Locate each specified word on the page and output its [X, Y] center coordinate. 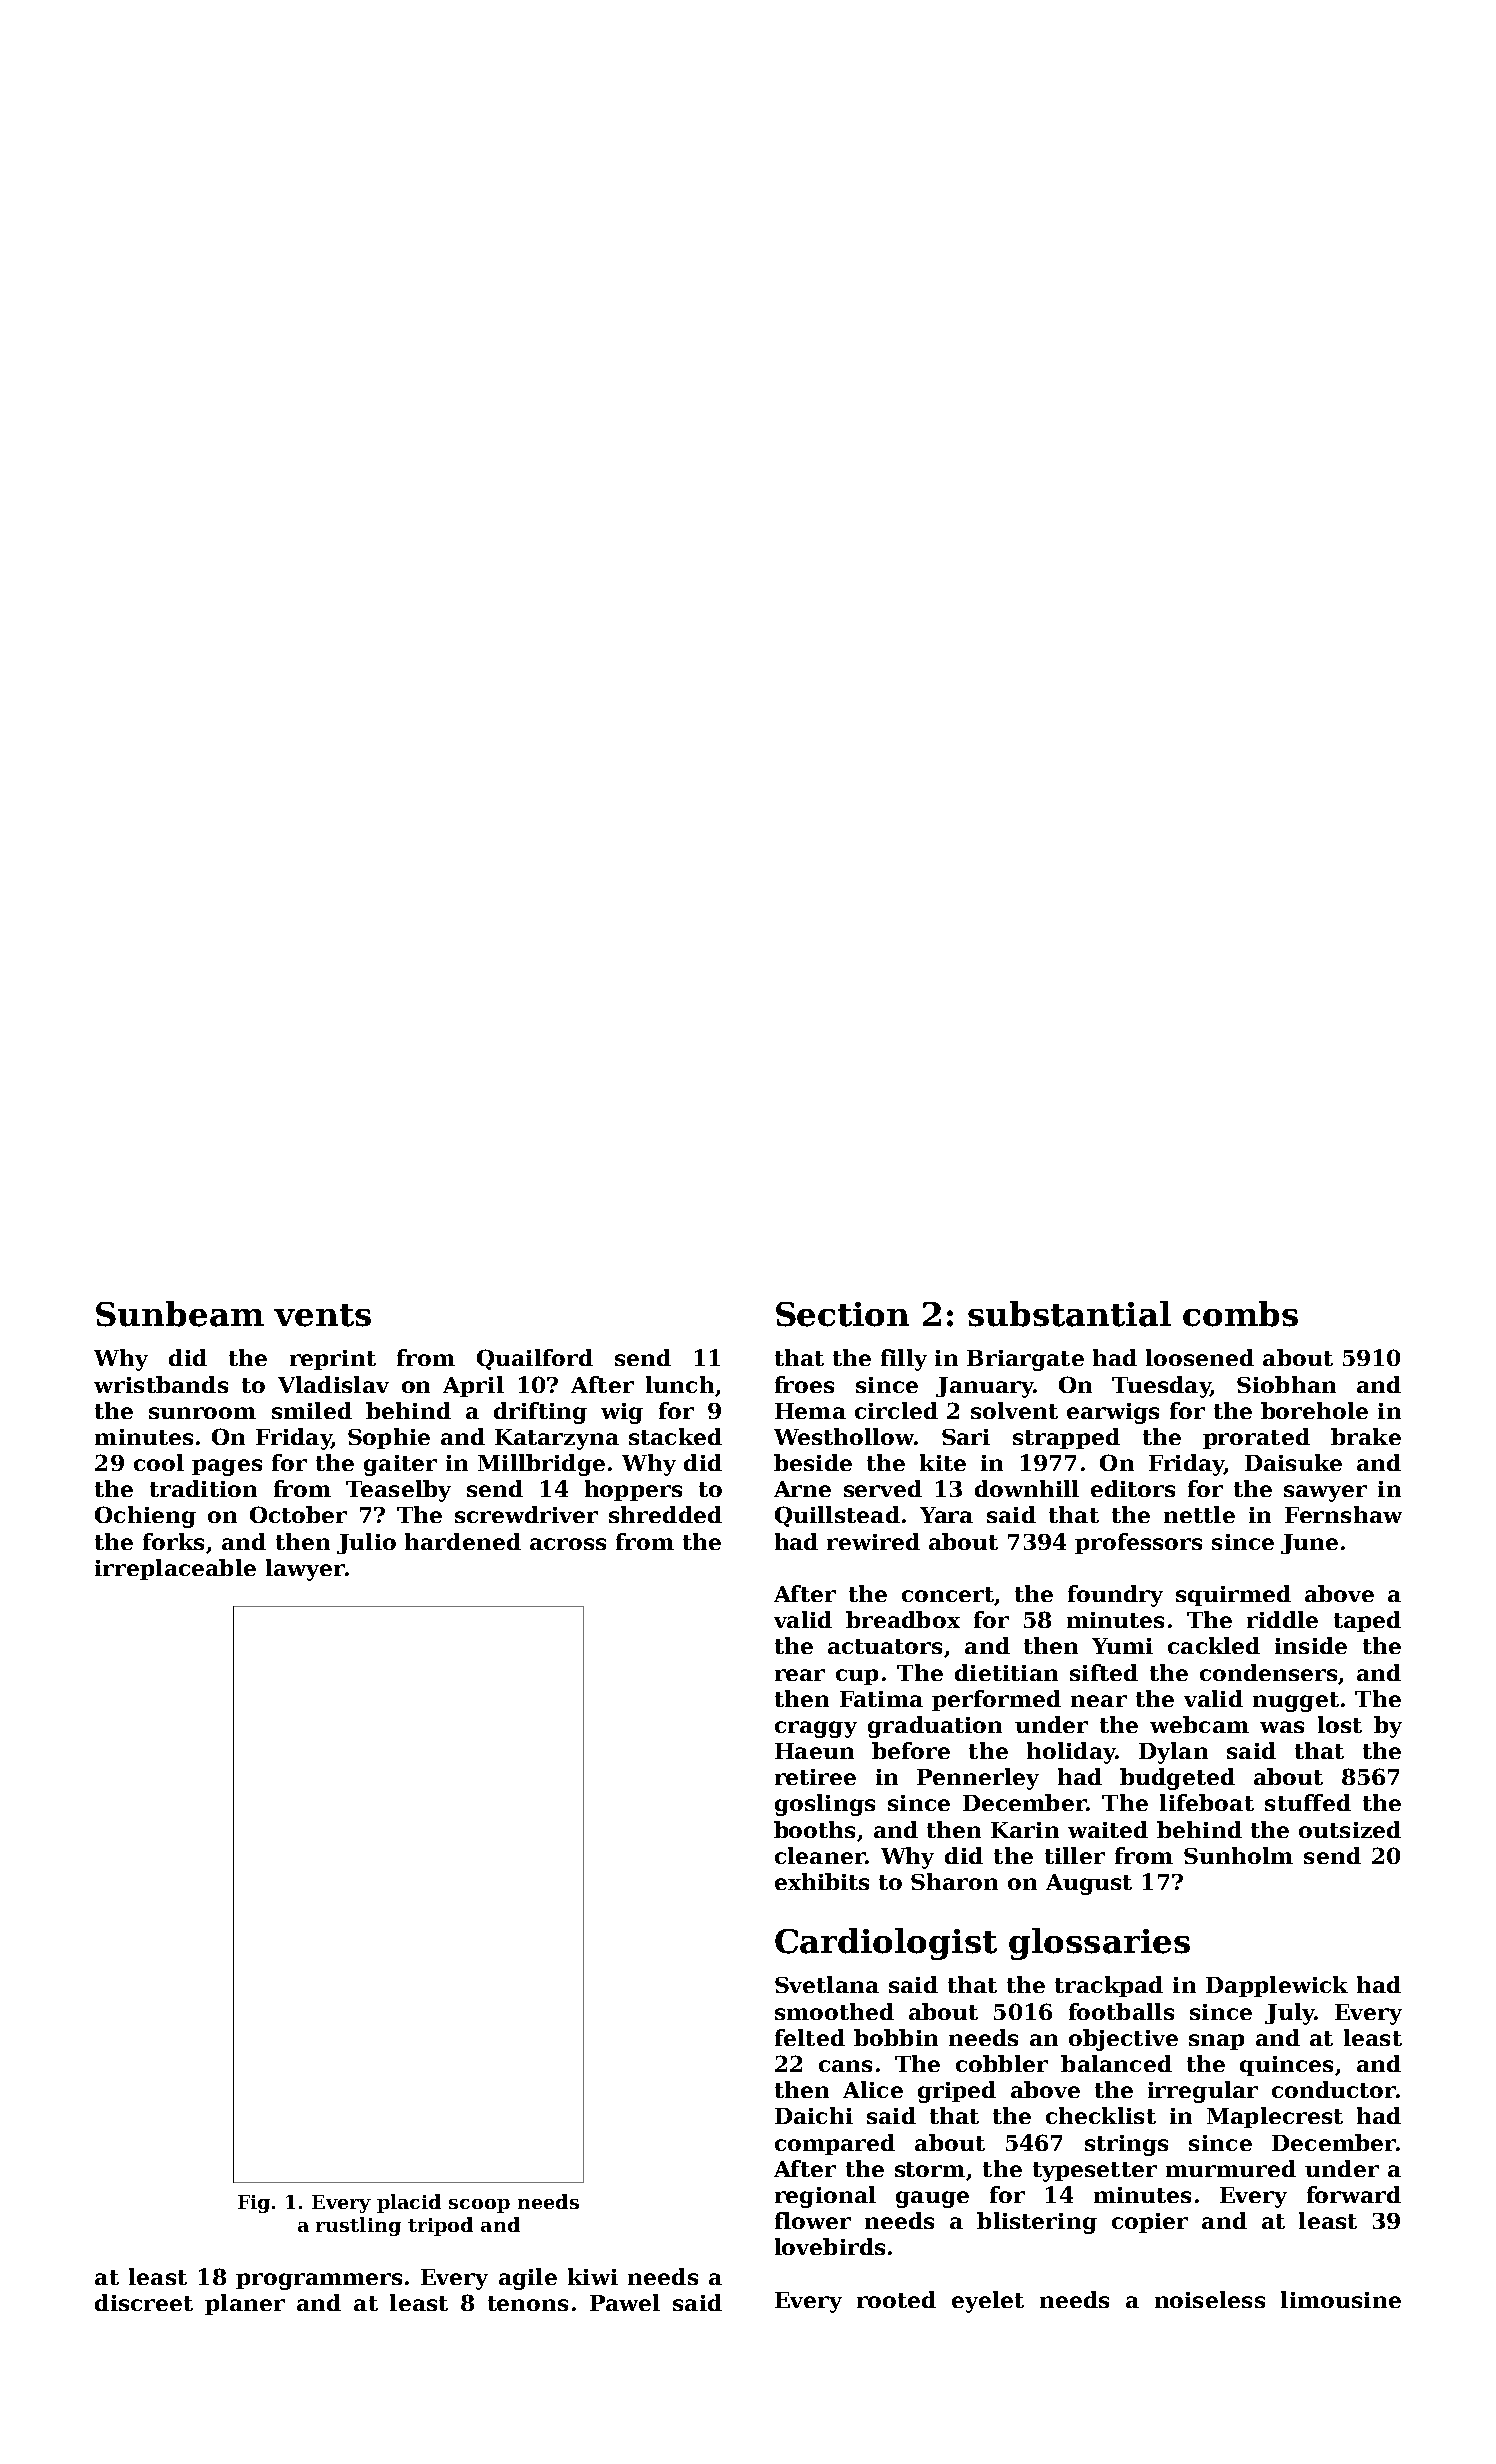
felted [810, 2037]
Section [842, 1314]
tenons [528, 2303]
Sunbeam [180, 1314]
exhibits [822, 1881]
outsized [1350, 1829]
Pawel [625, 2302]
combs [1240, 1314]
